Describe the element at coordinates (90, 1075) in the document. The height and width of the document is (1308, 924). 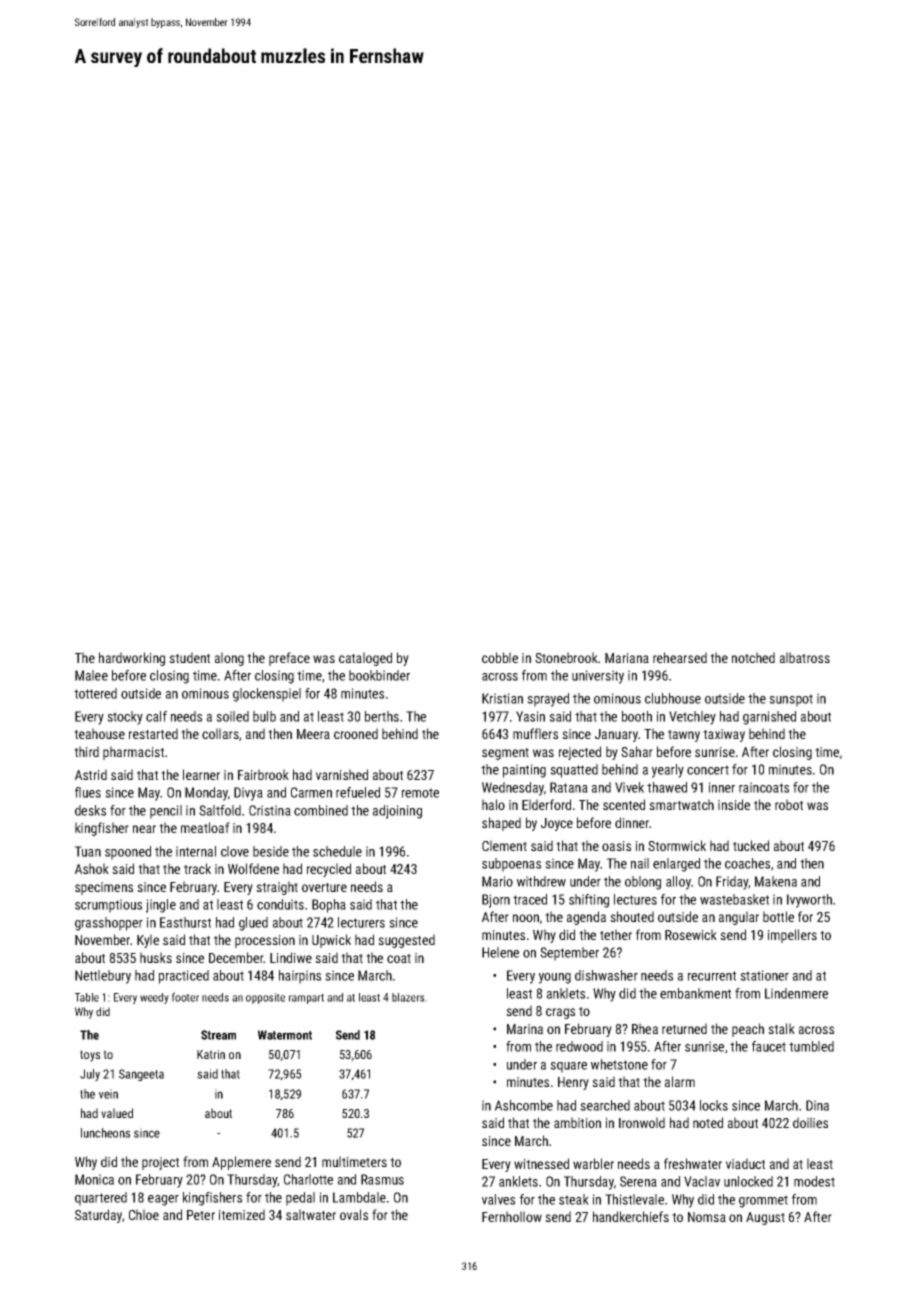
I see `July` at that location.
